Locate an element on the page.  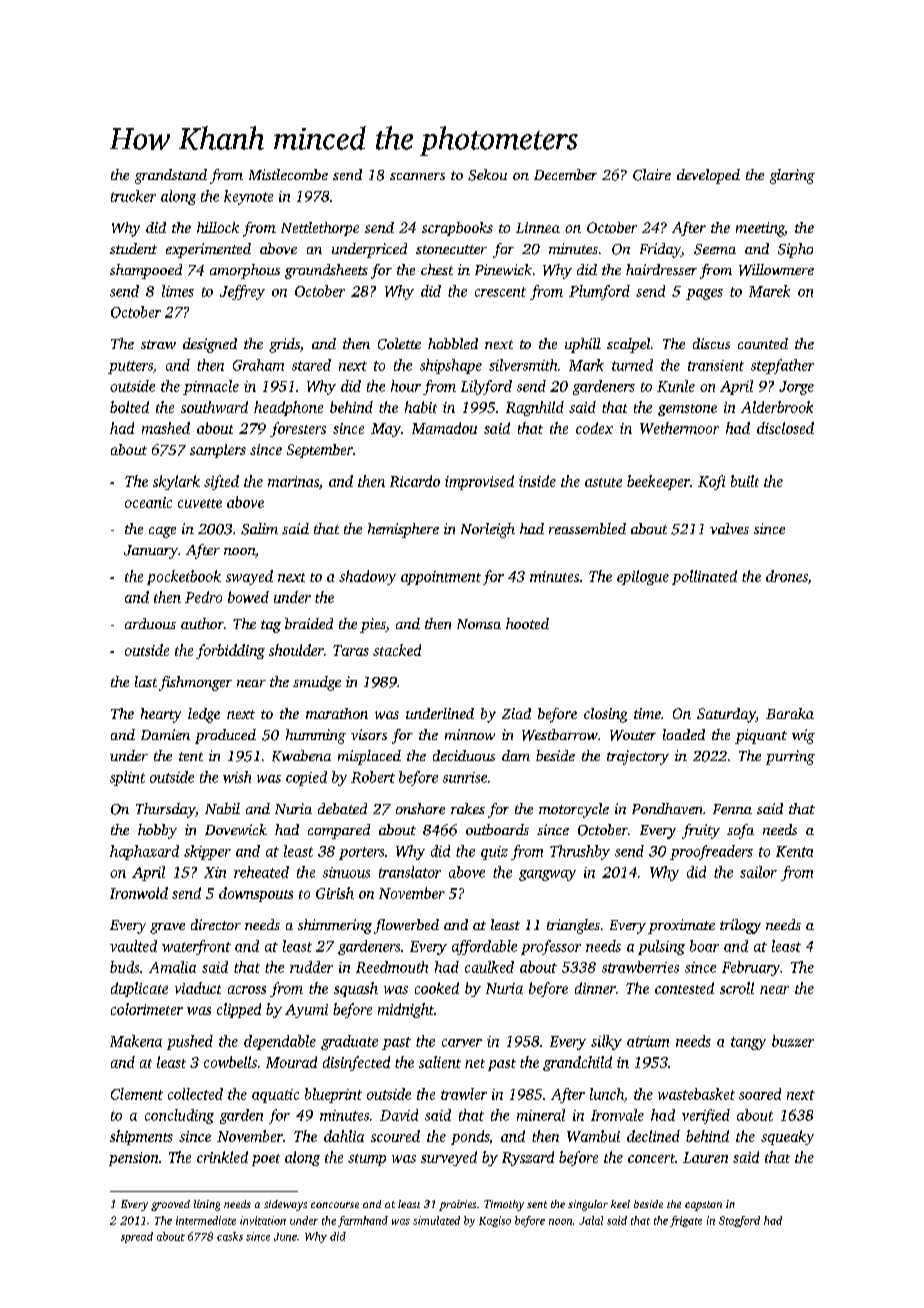
May is located at coordinates (386, 430).
